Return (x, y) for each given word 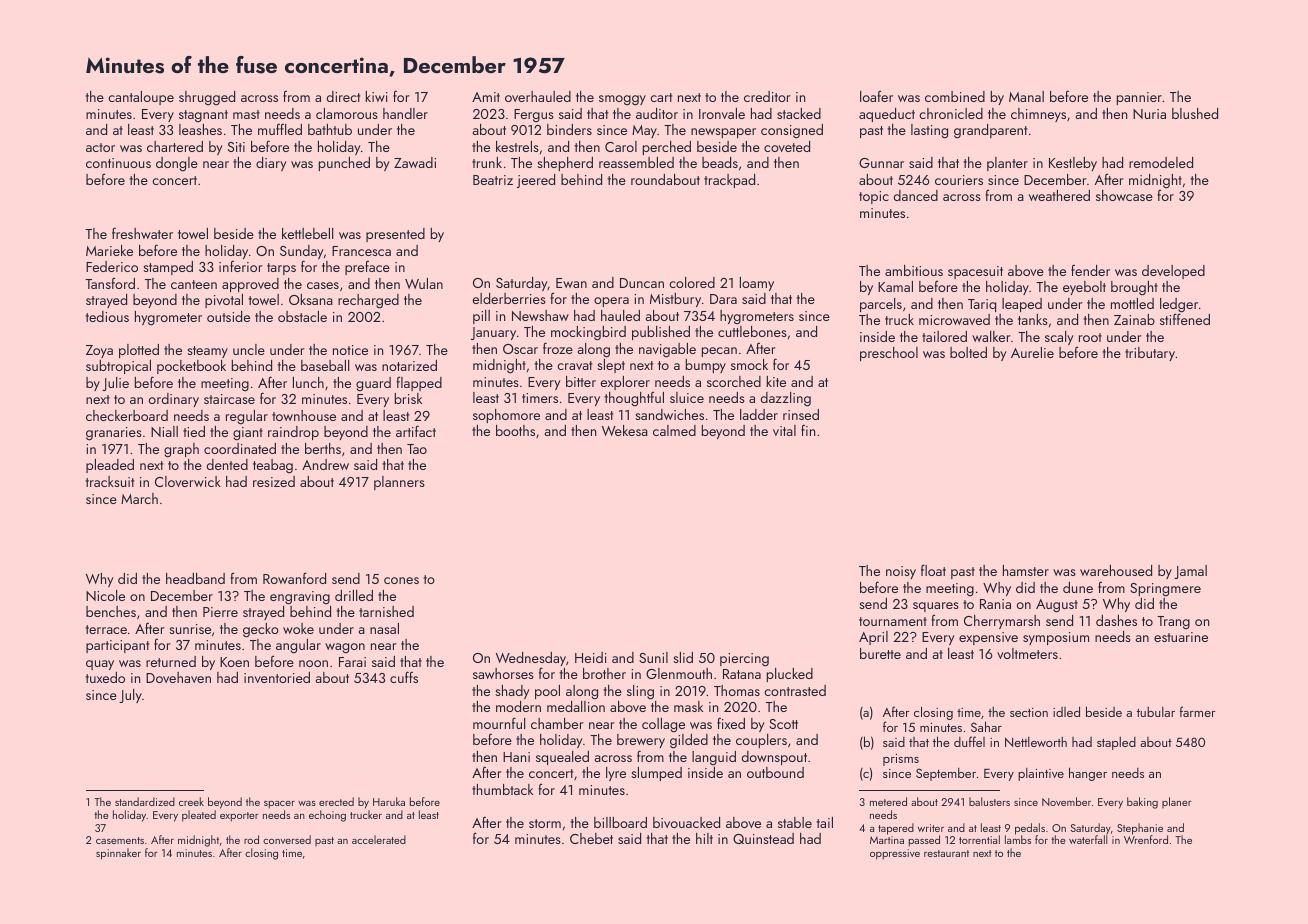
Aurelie (1032, 352)
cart (661, 97)
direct (343, 96)
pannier (1139, 98)
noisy (901, 572)
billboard (620, 822)
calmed (674, 430)
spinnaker (118, 854)
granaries (114, 434)
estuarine (1181, 637)
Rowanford (294, 578)
